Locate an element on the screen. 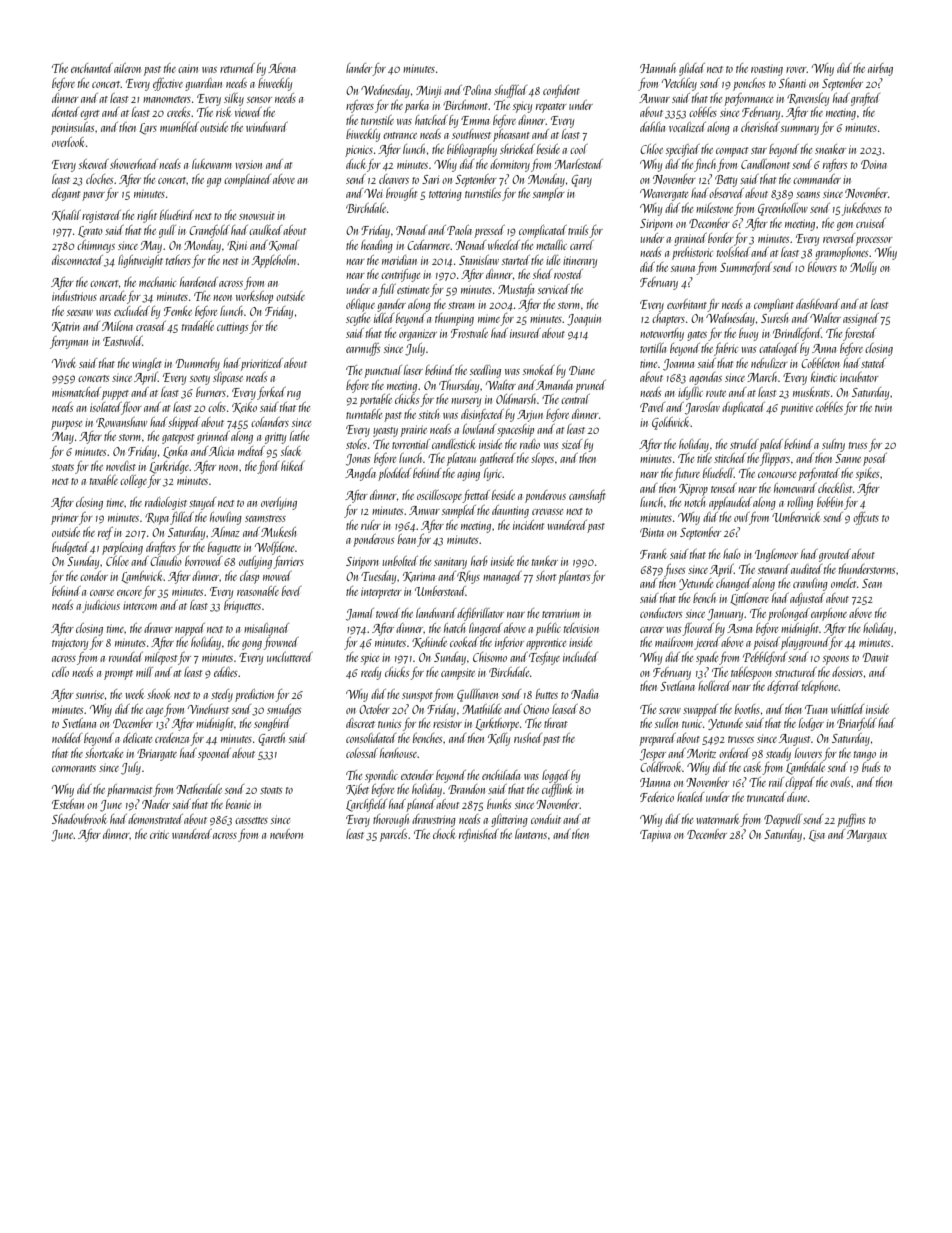  commander is located at coordinates (817, 179).
